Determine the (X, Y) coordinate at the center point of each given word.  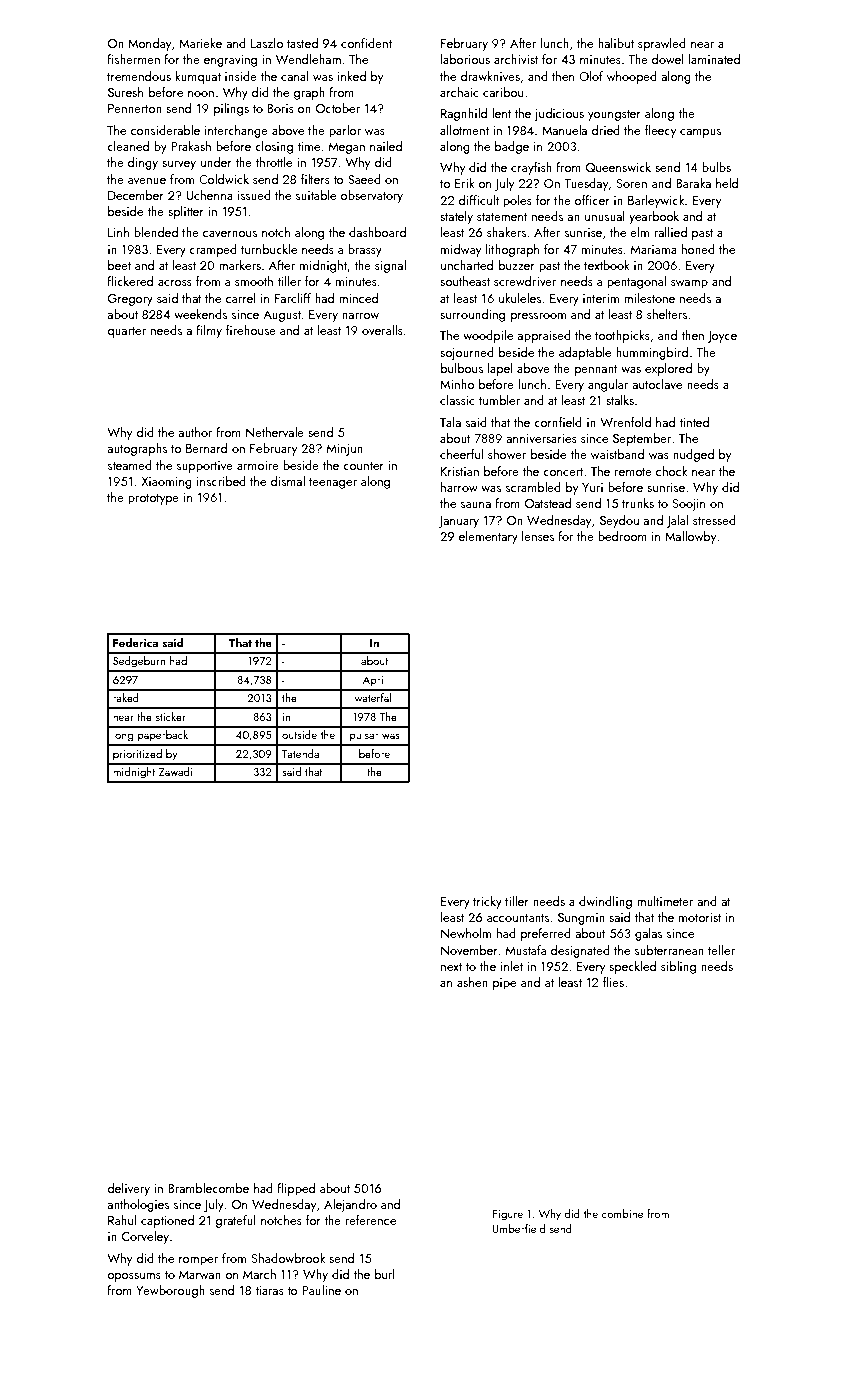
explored (668, 369)
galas (648, 934)
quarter (126, 332)
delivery (128, 1189)
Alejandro (350, 1205)
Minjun (345, 450)
